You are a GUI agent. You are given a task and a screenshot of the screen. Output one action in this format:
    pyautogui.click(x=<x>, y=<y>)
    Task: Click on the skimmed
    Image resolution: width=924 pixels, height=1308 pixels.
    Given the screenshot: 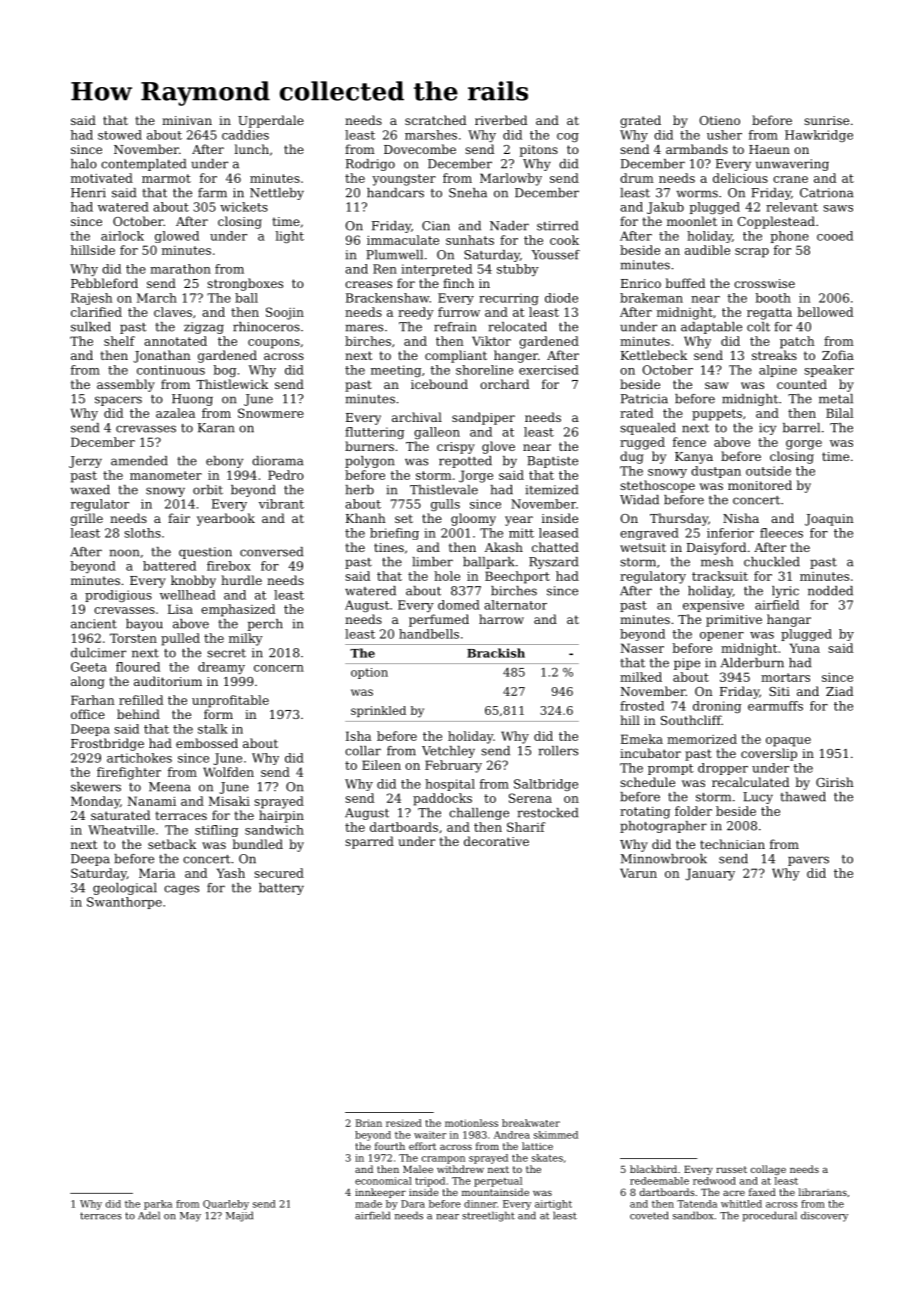 What is the action you would take?
    pyautogui.click(x=556, y=1135)
